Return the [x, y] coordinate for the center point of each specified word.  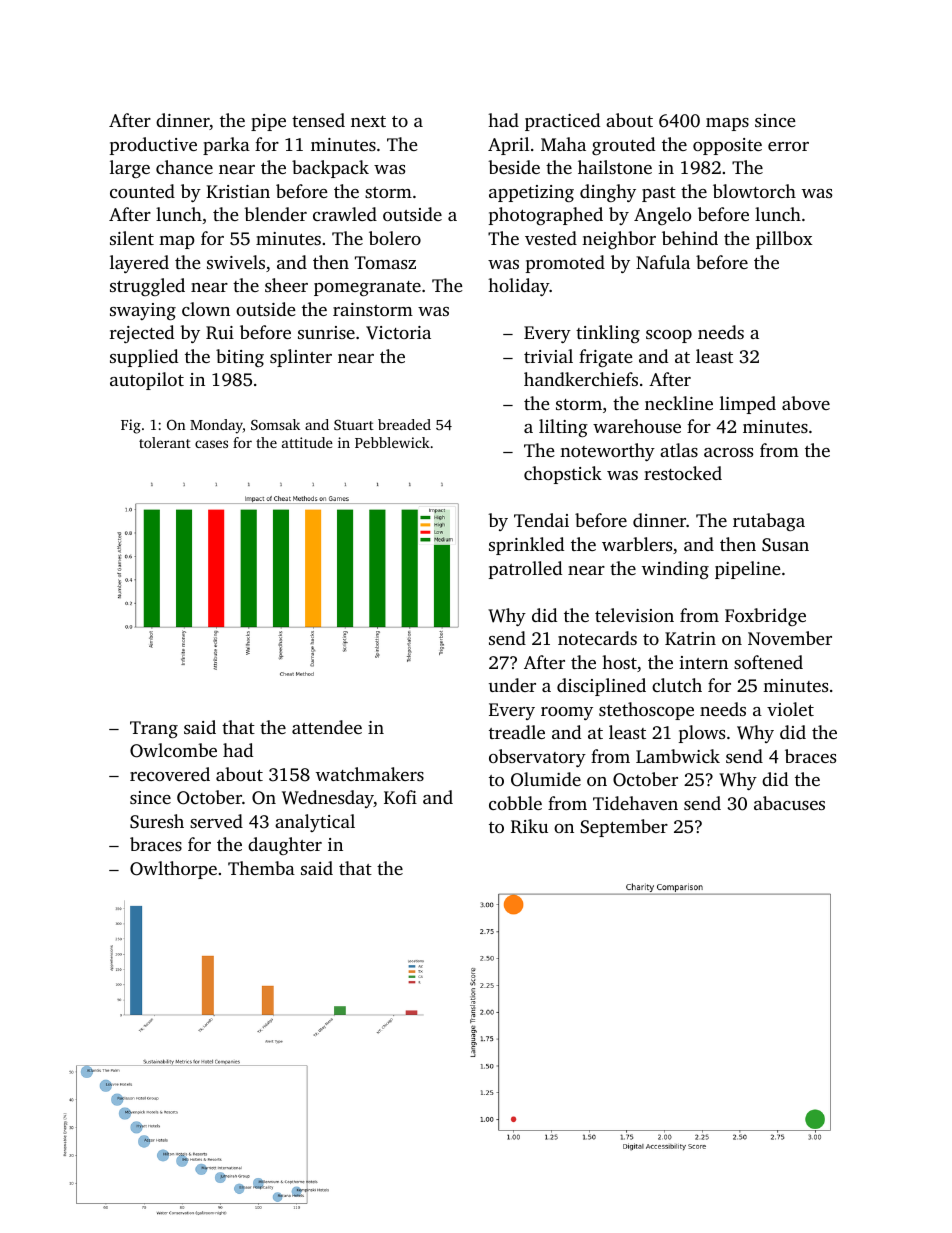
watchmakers [370, 774]
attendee [327, 727]
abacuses [789, 803]
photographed [546, 216]
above [806, 403]
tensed [318, 120]
